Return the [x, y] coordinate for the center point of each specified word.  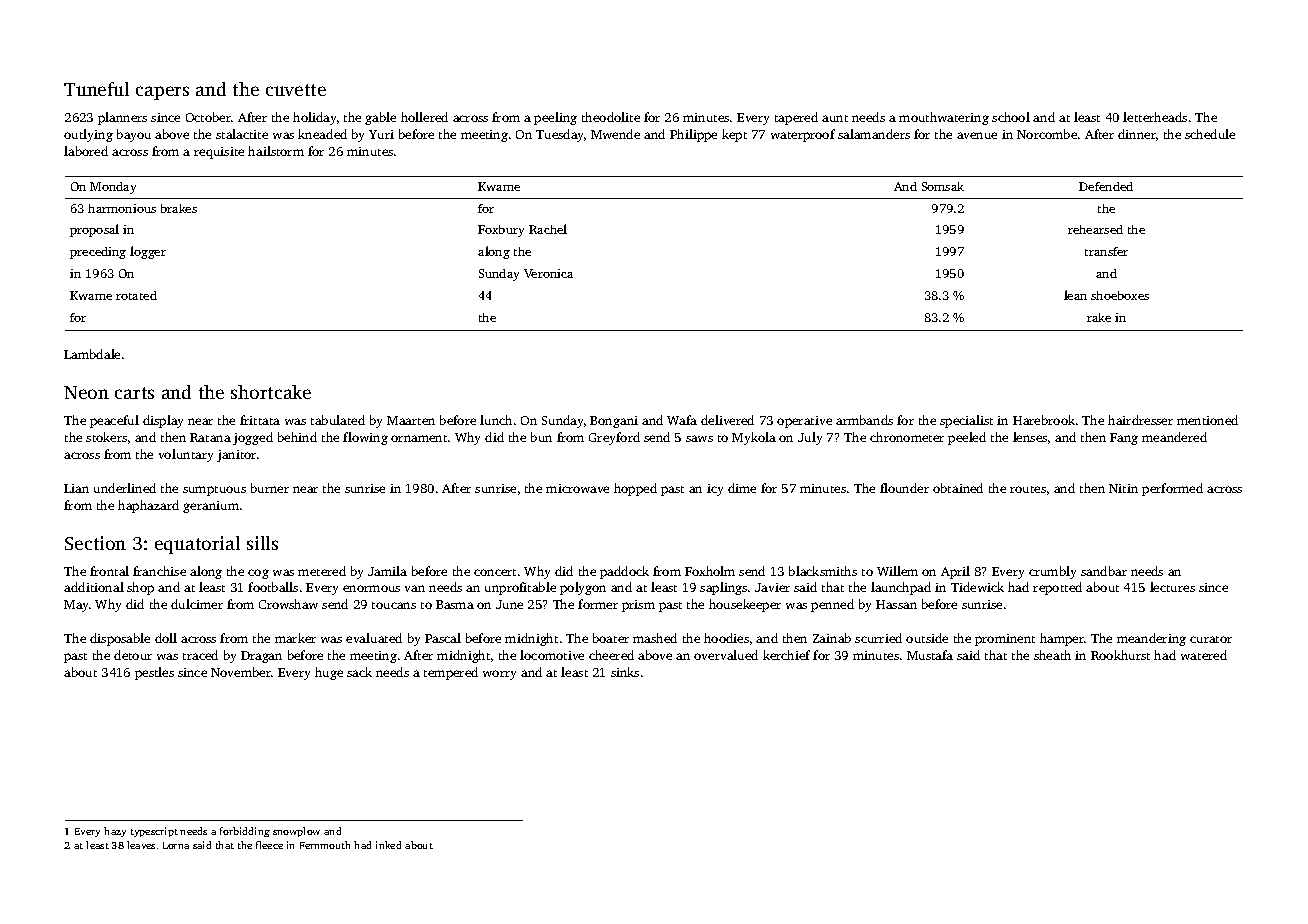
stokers [106, 437]
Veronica [548, 273]
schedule [1210, 134]
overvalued [726, 655]
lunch [496, 420]
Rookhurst [1120, 655]
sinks [625, 672]
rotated [136, 295]
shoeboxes [1120, 295]
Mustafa [930, 655]
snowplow [296, 832]
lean [1075, 295]
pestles [154, 673]
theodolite [611, 117]
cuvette [296, 90]
